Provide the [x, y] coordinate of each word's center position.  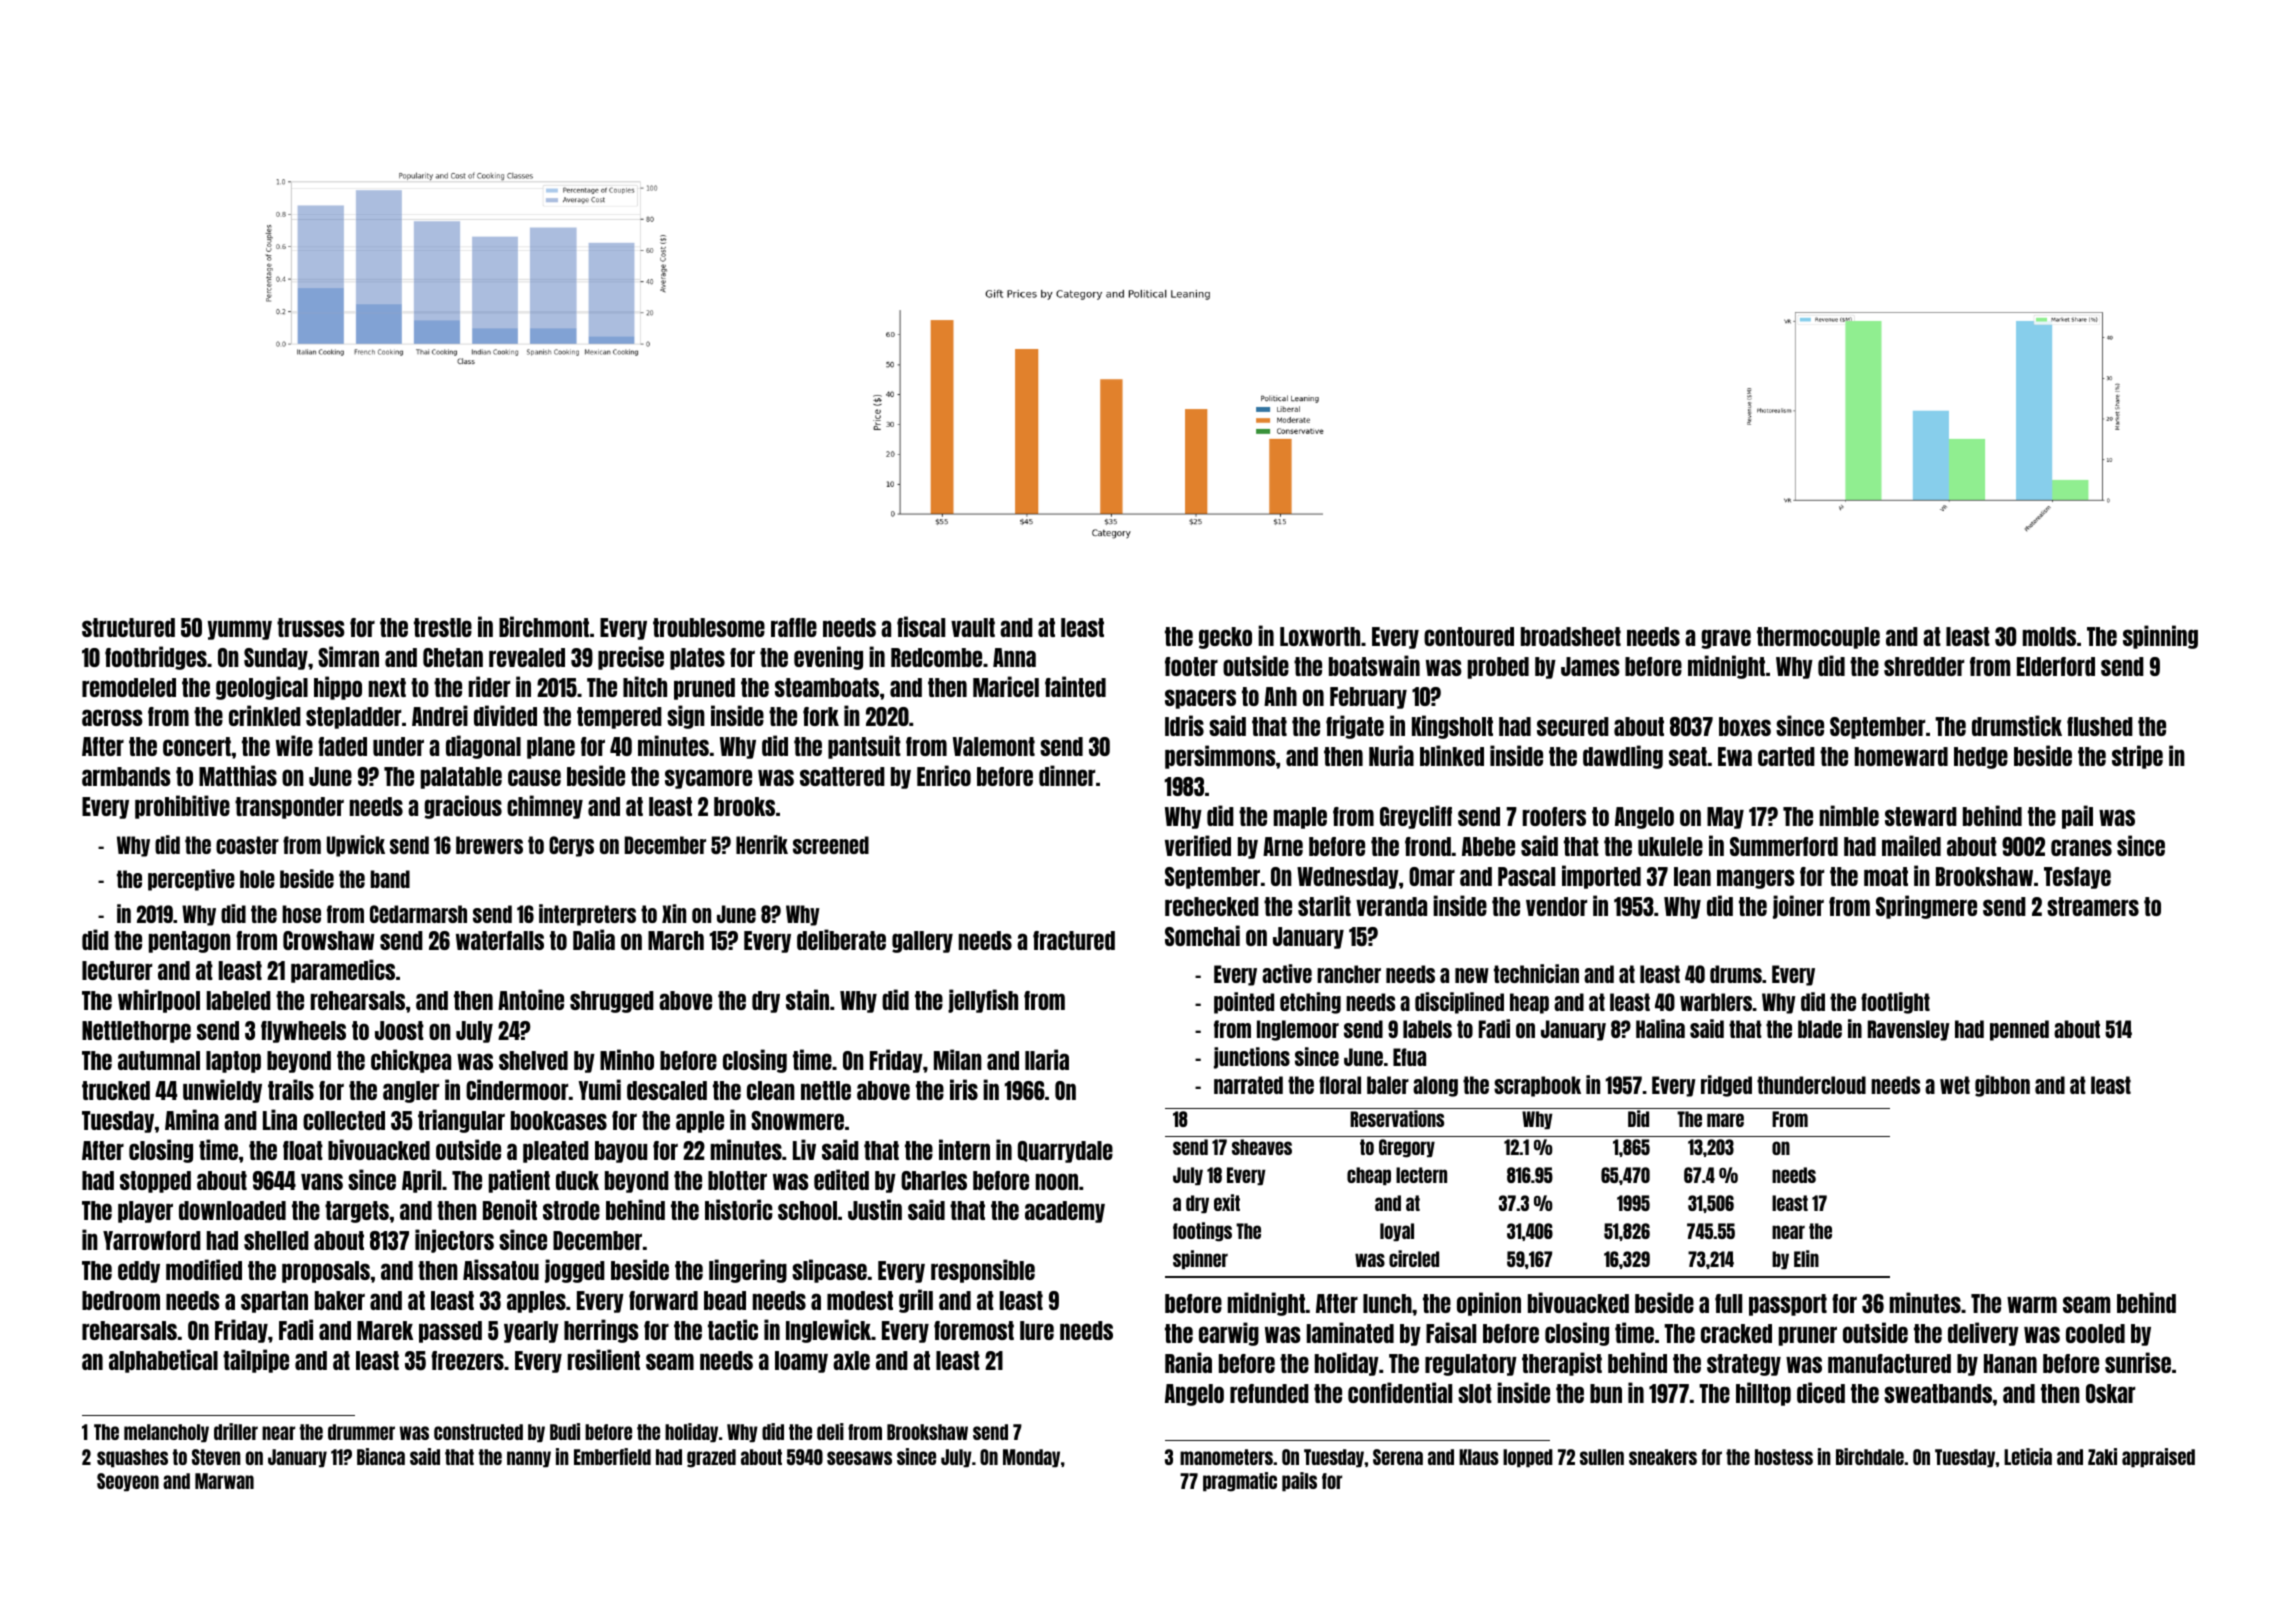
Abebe [1488, 846]
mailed [1911, 845]
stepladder [353, 718]
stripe [2137, 757]
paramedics [343, 971]
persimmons [1220, 757]
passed [450, 1332]
